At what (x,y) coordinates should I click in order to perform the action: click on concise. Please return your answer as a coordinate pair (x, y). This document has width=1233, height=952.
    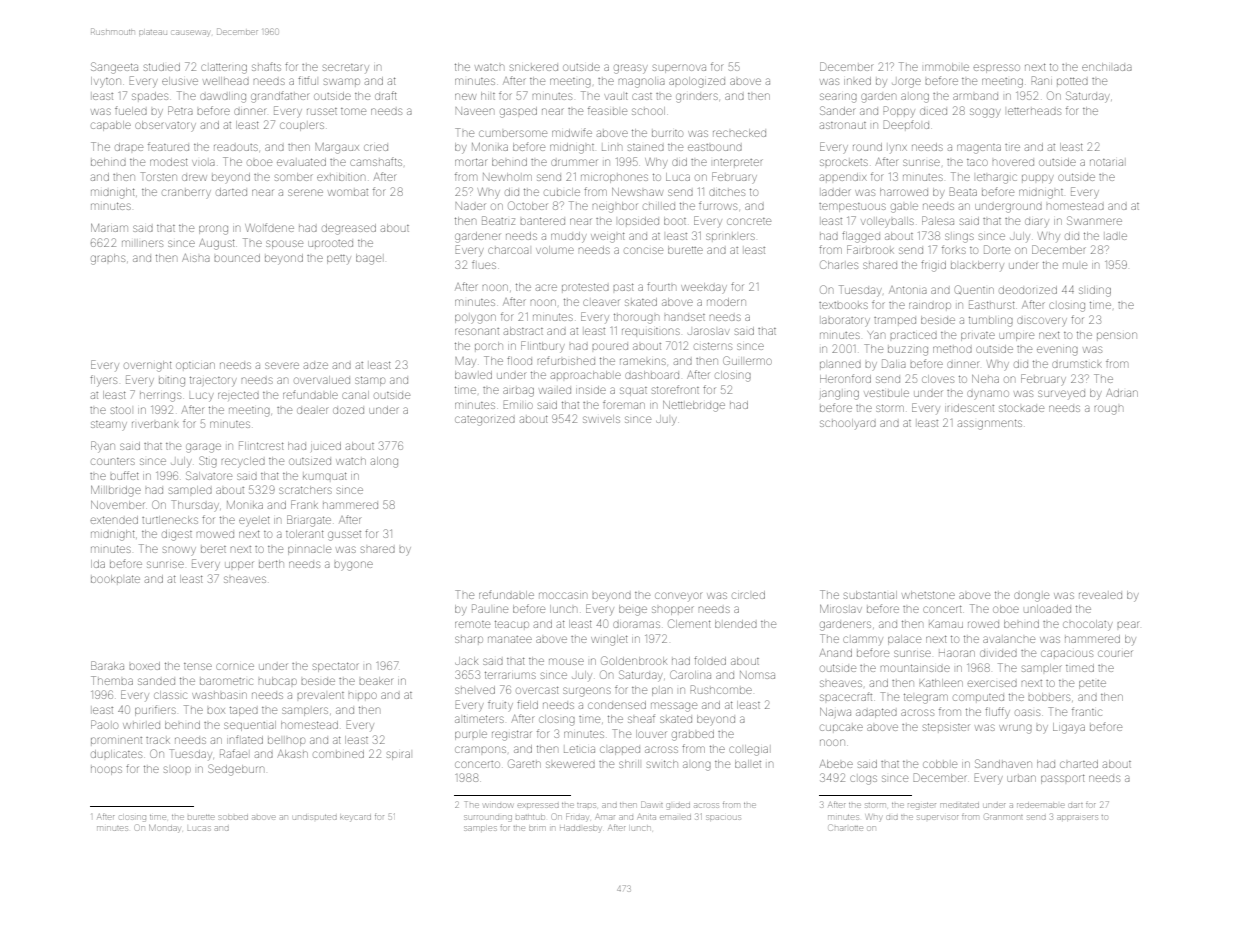
    Looking at the image, I should click on (643, 250).
